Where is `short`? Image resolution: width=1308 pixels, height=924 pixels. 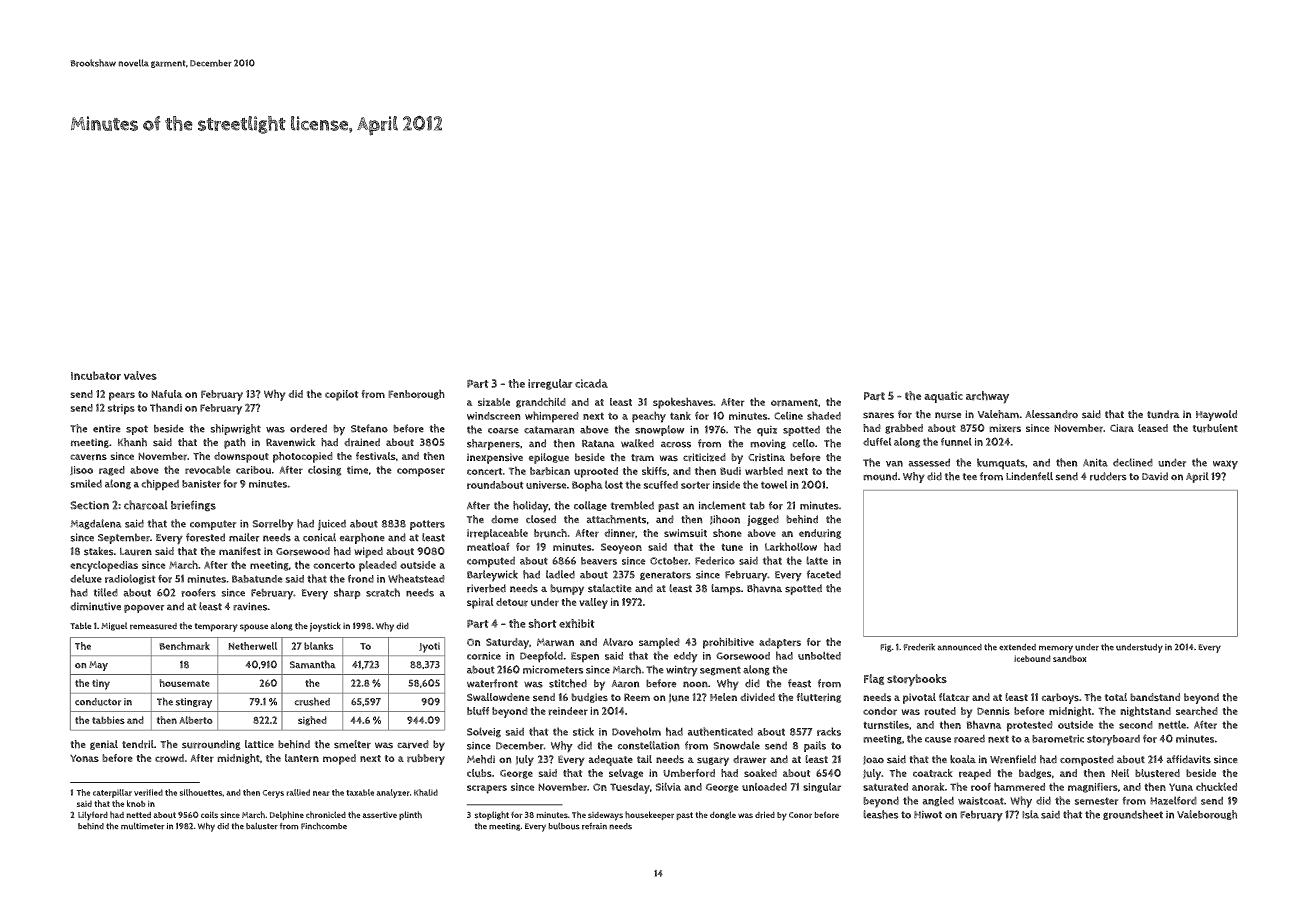
short is located at coordinates (542, 623).
